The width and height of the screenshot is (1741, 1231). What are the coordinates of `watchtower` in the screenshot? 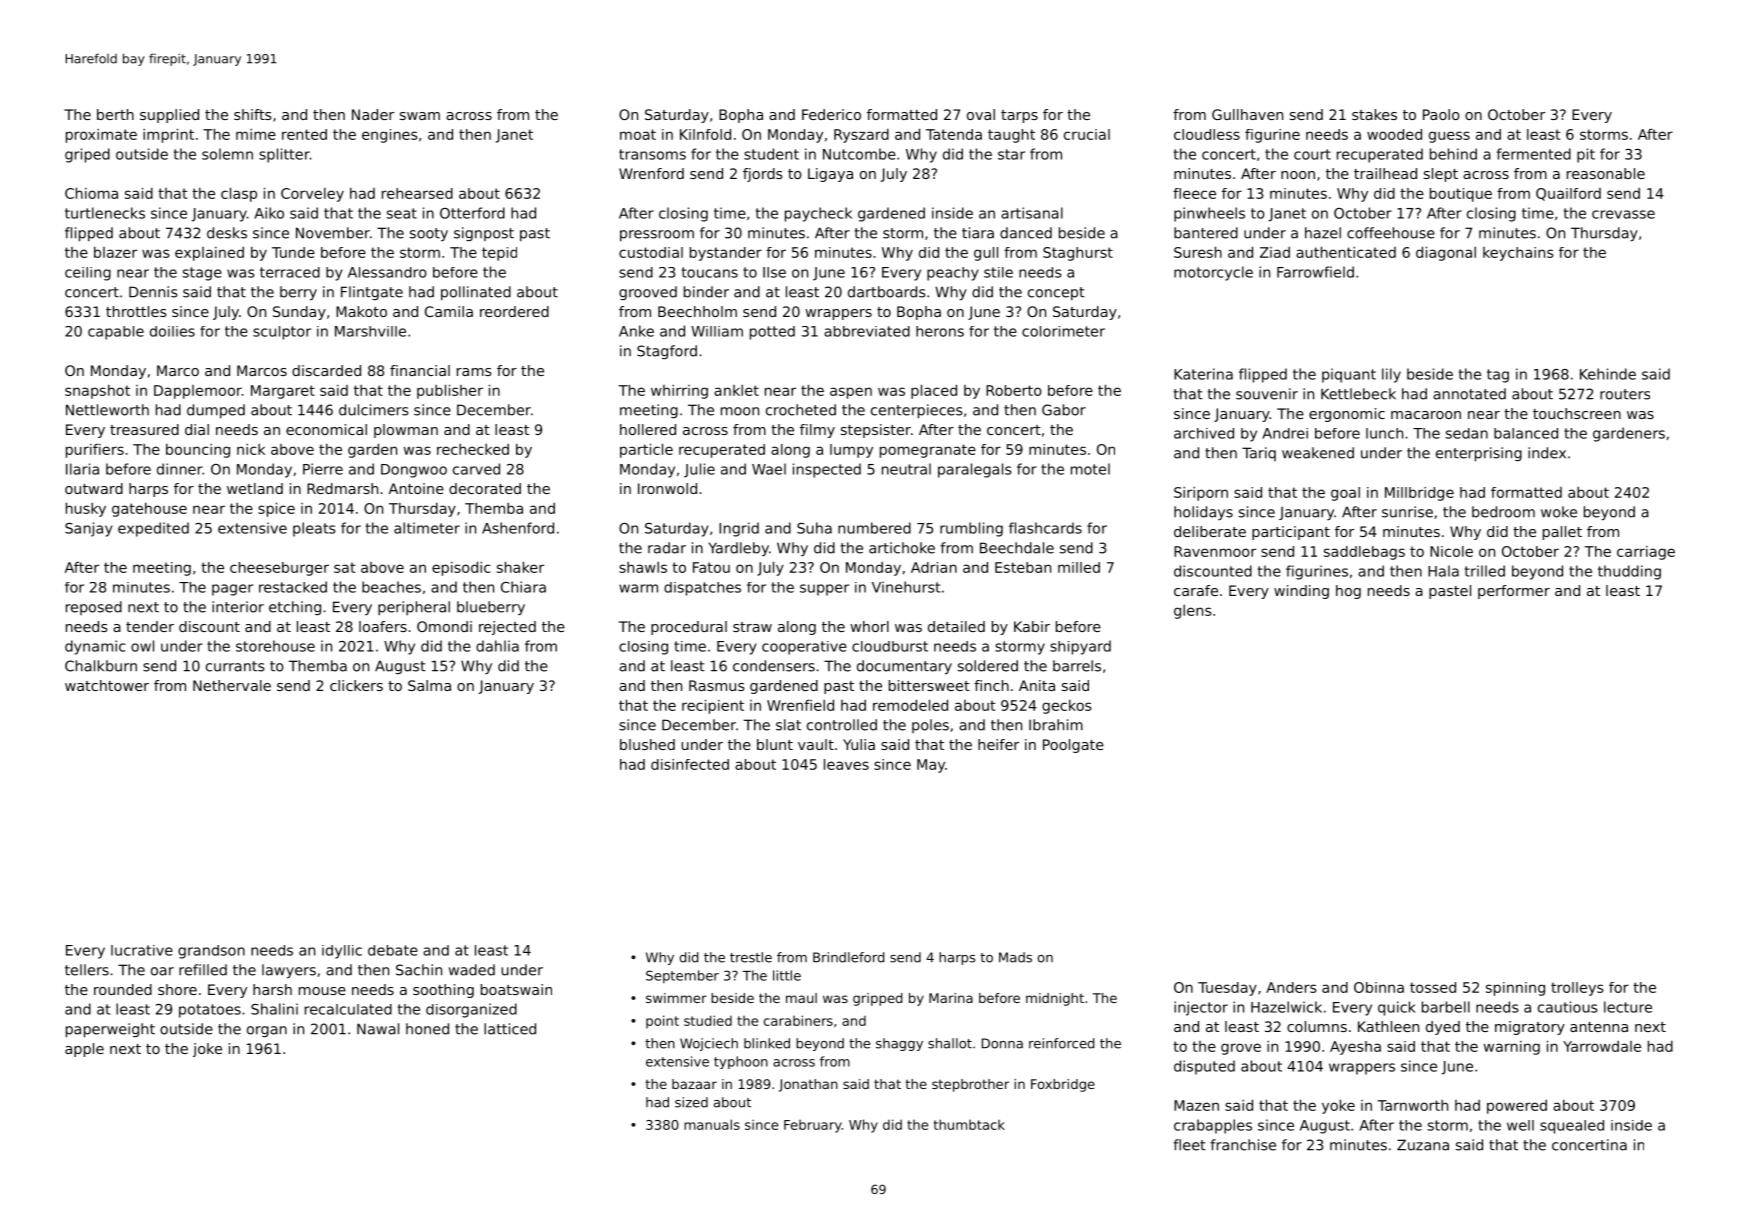 It's located at (107, 685).
